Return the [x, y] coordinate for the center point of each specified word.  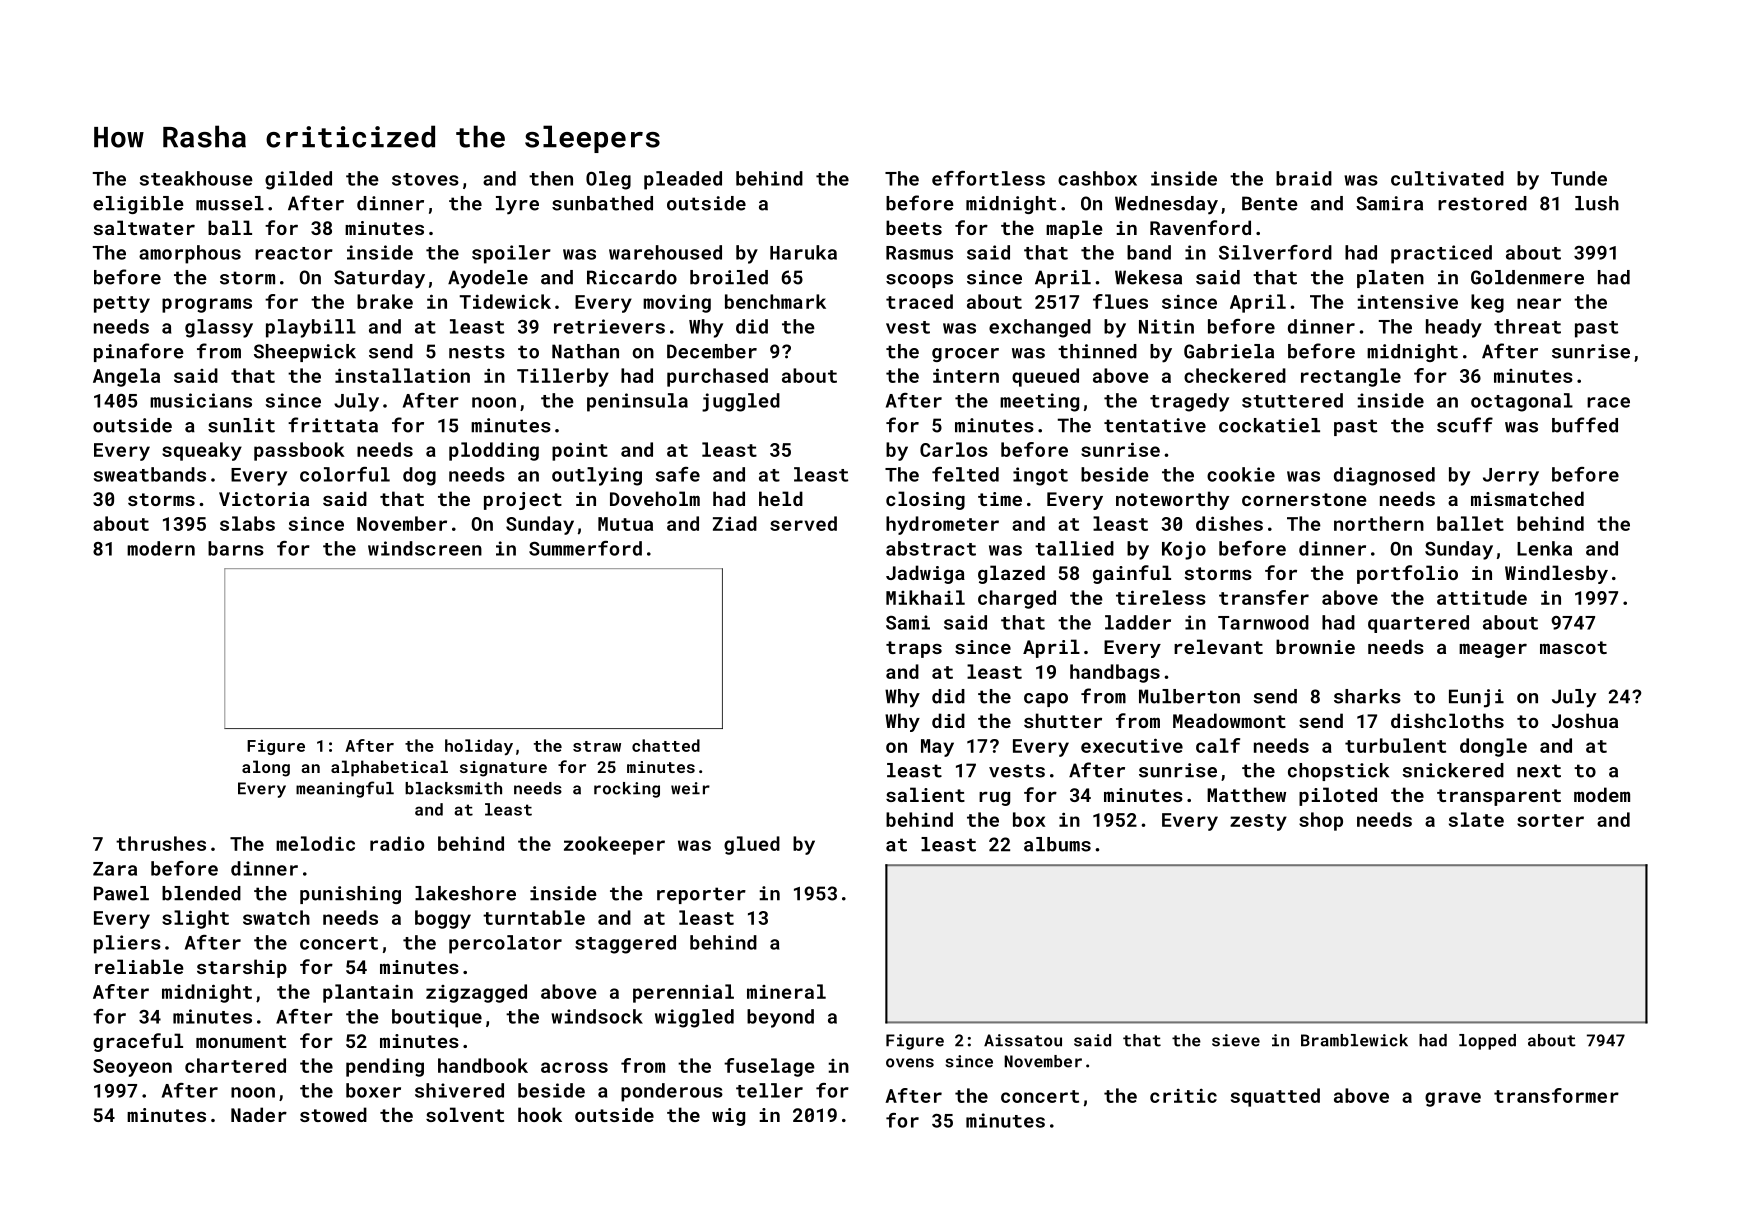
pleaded [683, 180]
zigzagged [476, 993]
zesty [1258, 822]
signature [503, 769]
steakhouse [196, 178]
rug [994, 798]
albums [1057, 844]
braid [1304, 178]
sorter [1550, 820]
